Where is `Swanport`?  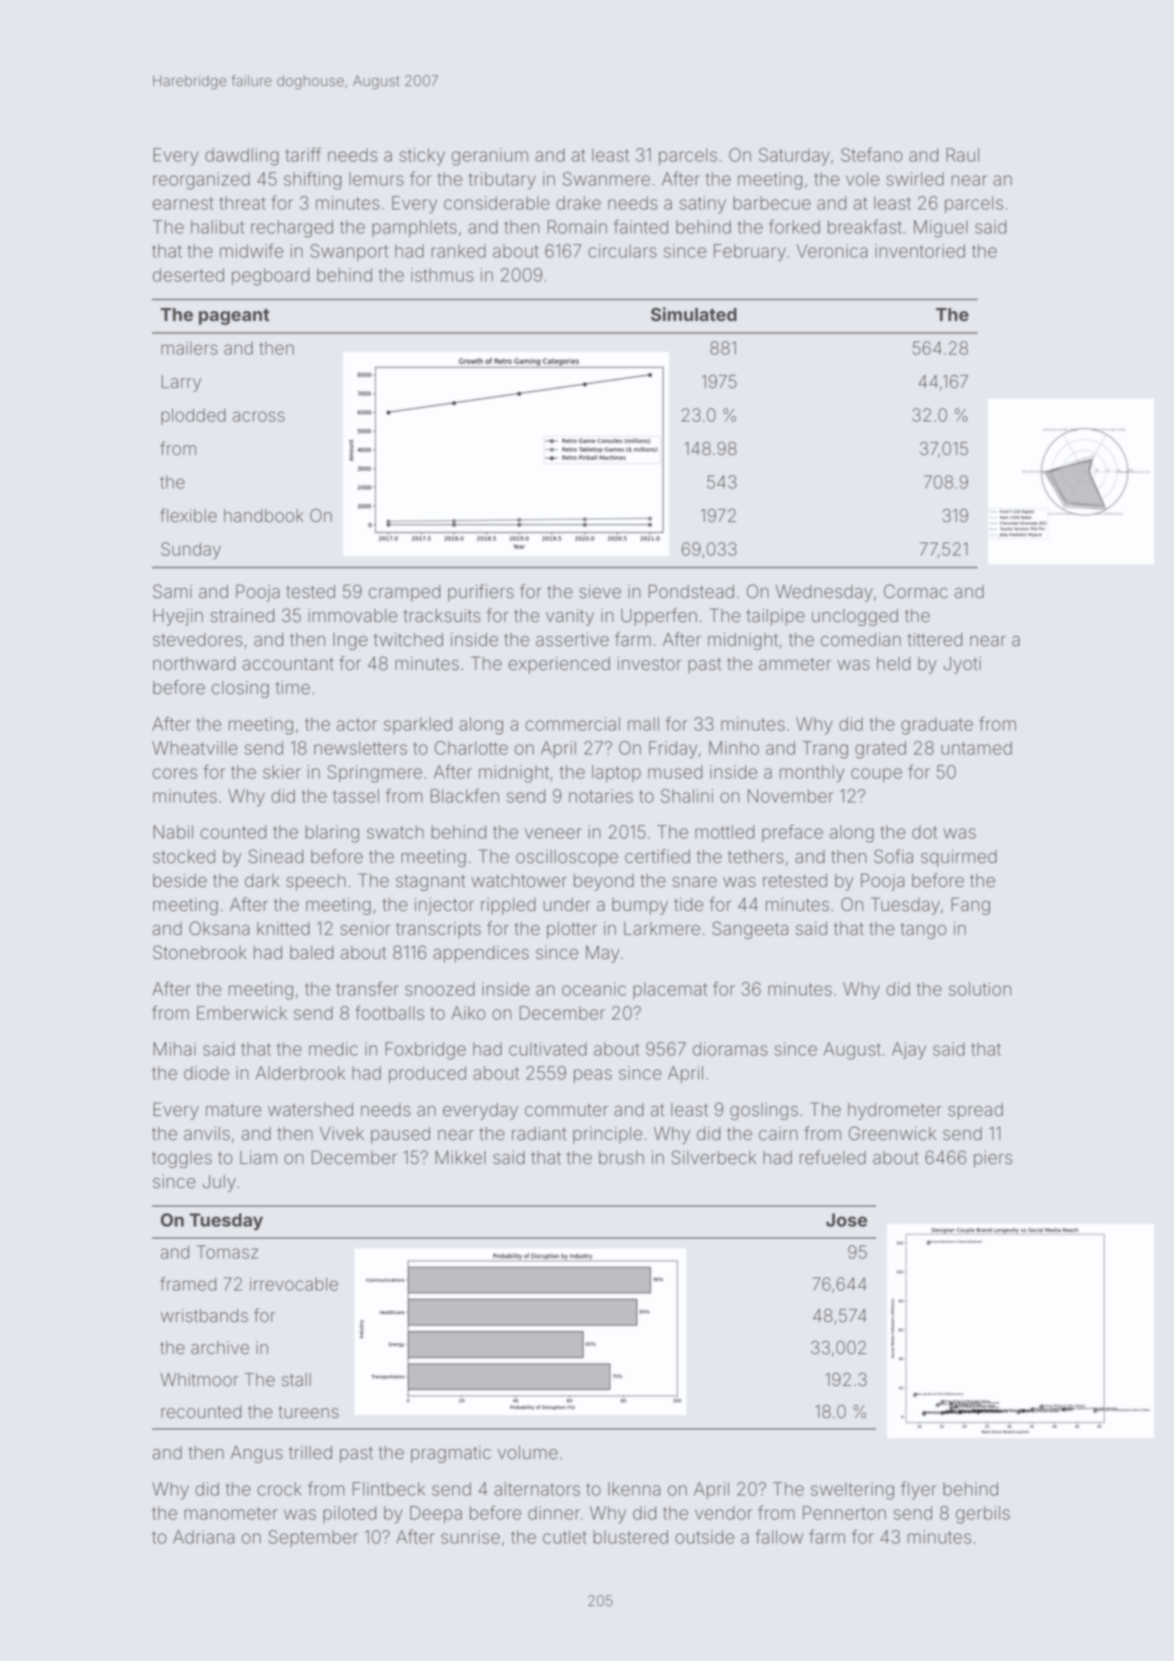
Swanport is located at coordinates (349, 252).
